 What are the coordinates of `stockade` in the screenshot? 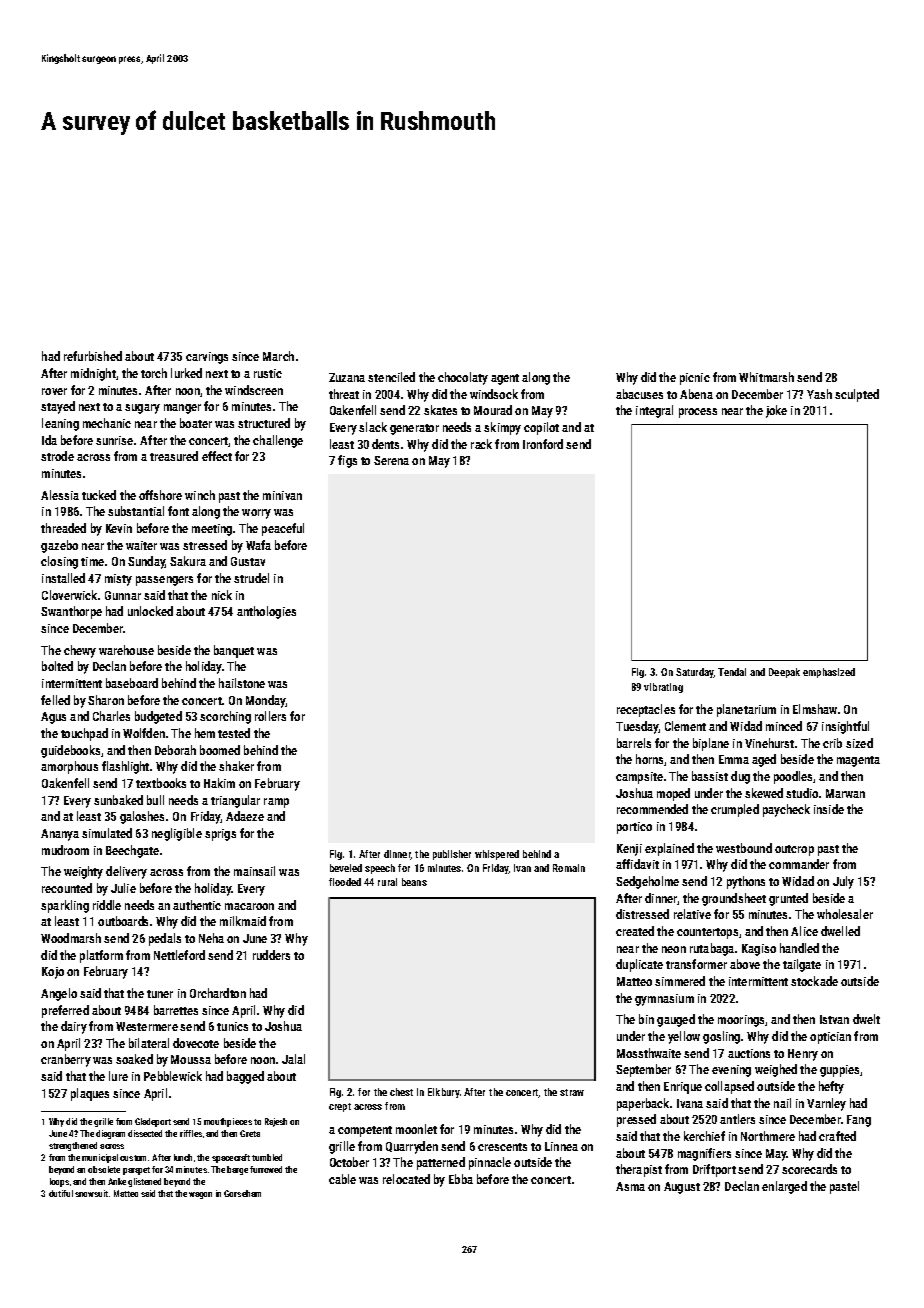 It's located at (814, 981).
